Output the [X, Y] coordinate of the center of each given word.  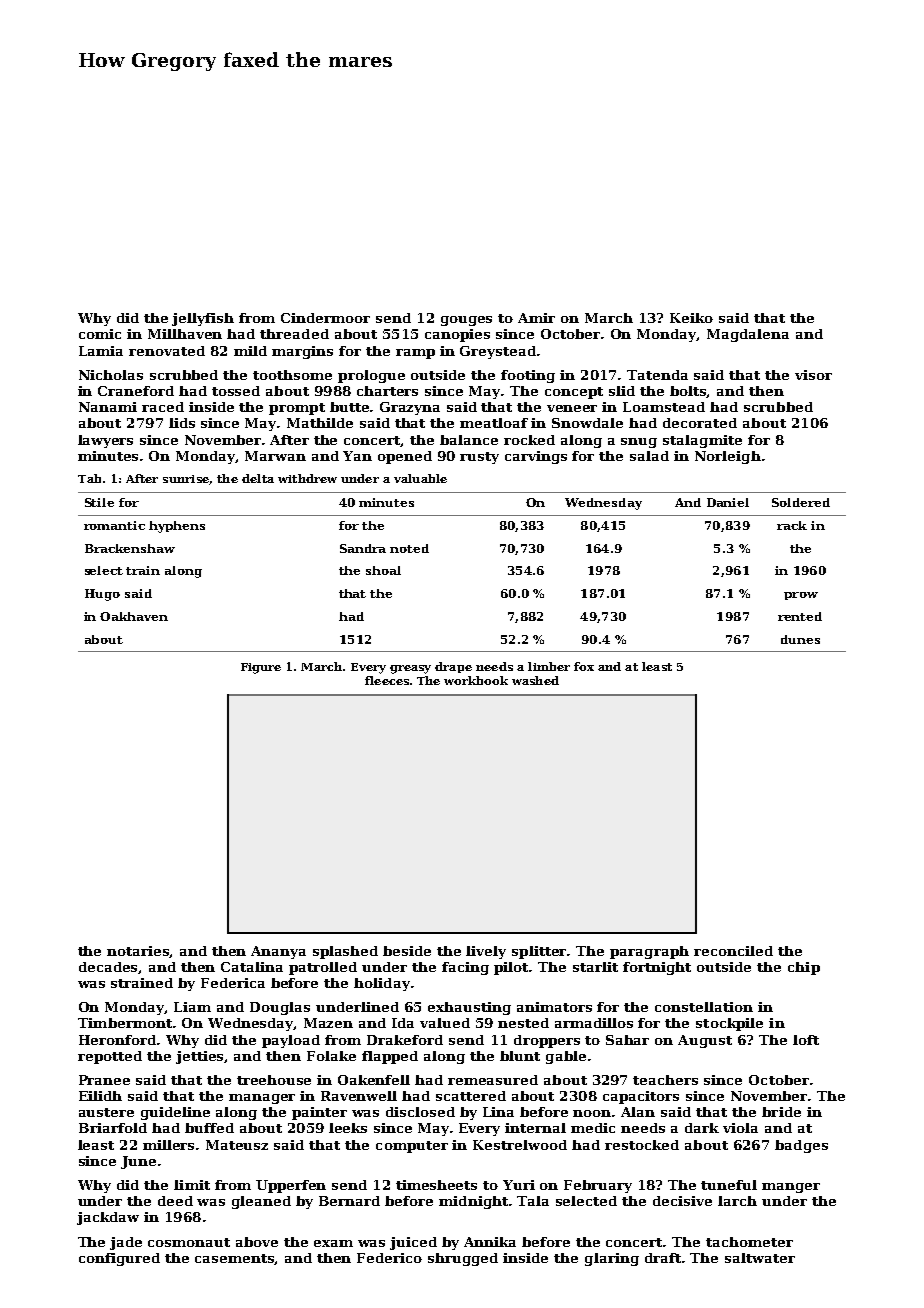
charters [387, 391]
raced [163, 407]
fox [584, 666]
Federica [233, 983]
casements [235, 1259]
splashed [345, 952]
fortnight [657, 968]
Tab [89, 478]
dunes [800, 639]
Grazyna [410, 408]
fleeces [387, 680]
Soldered [801, 502]
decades [109, 968]
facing [465, 968]
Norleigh [728, 457]
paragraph [649, 952]
